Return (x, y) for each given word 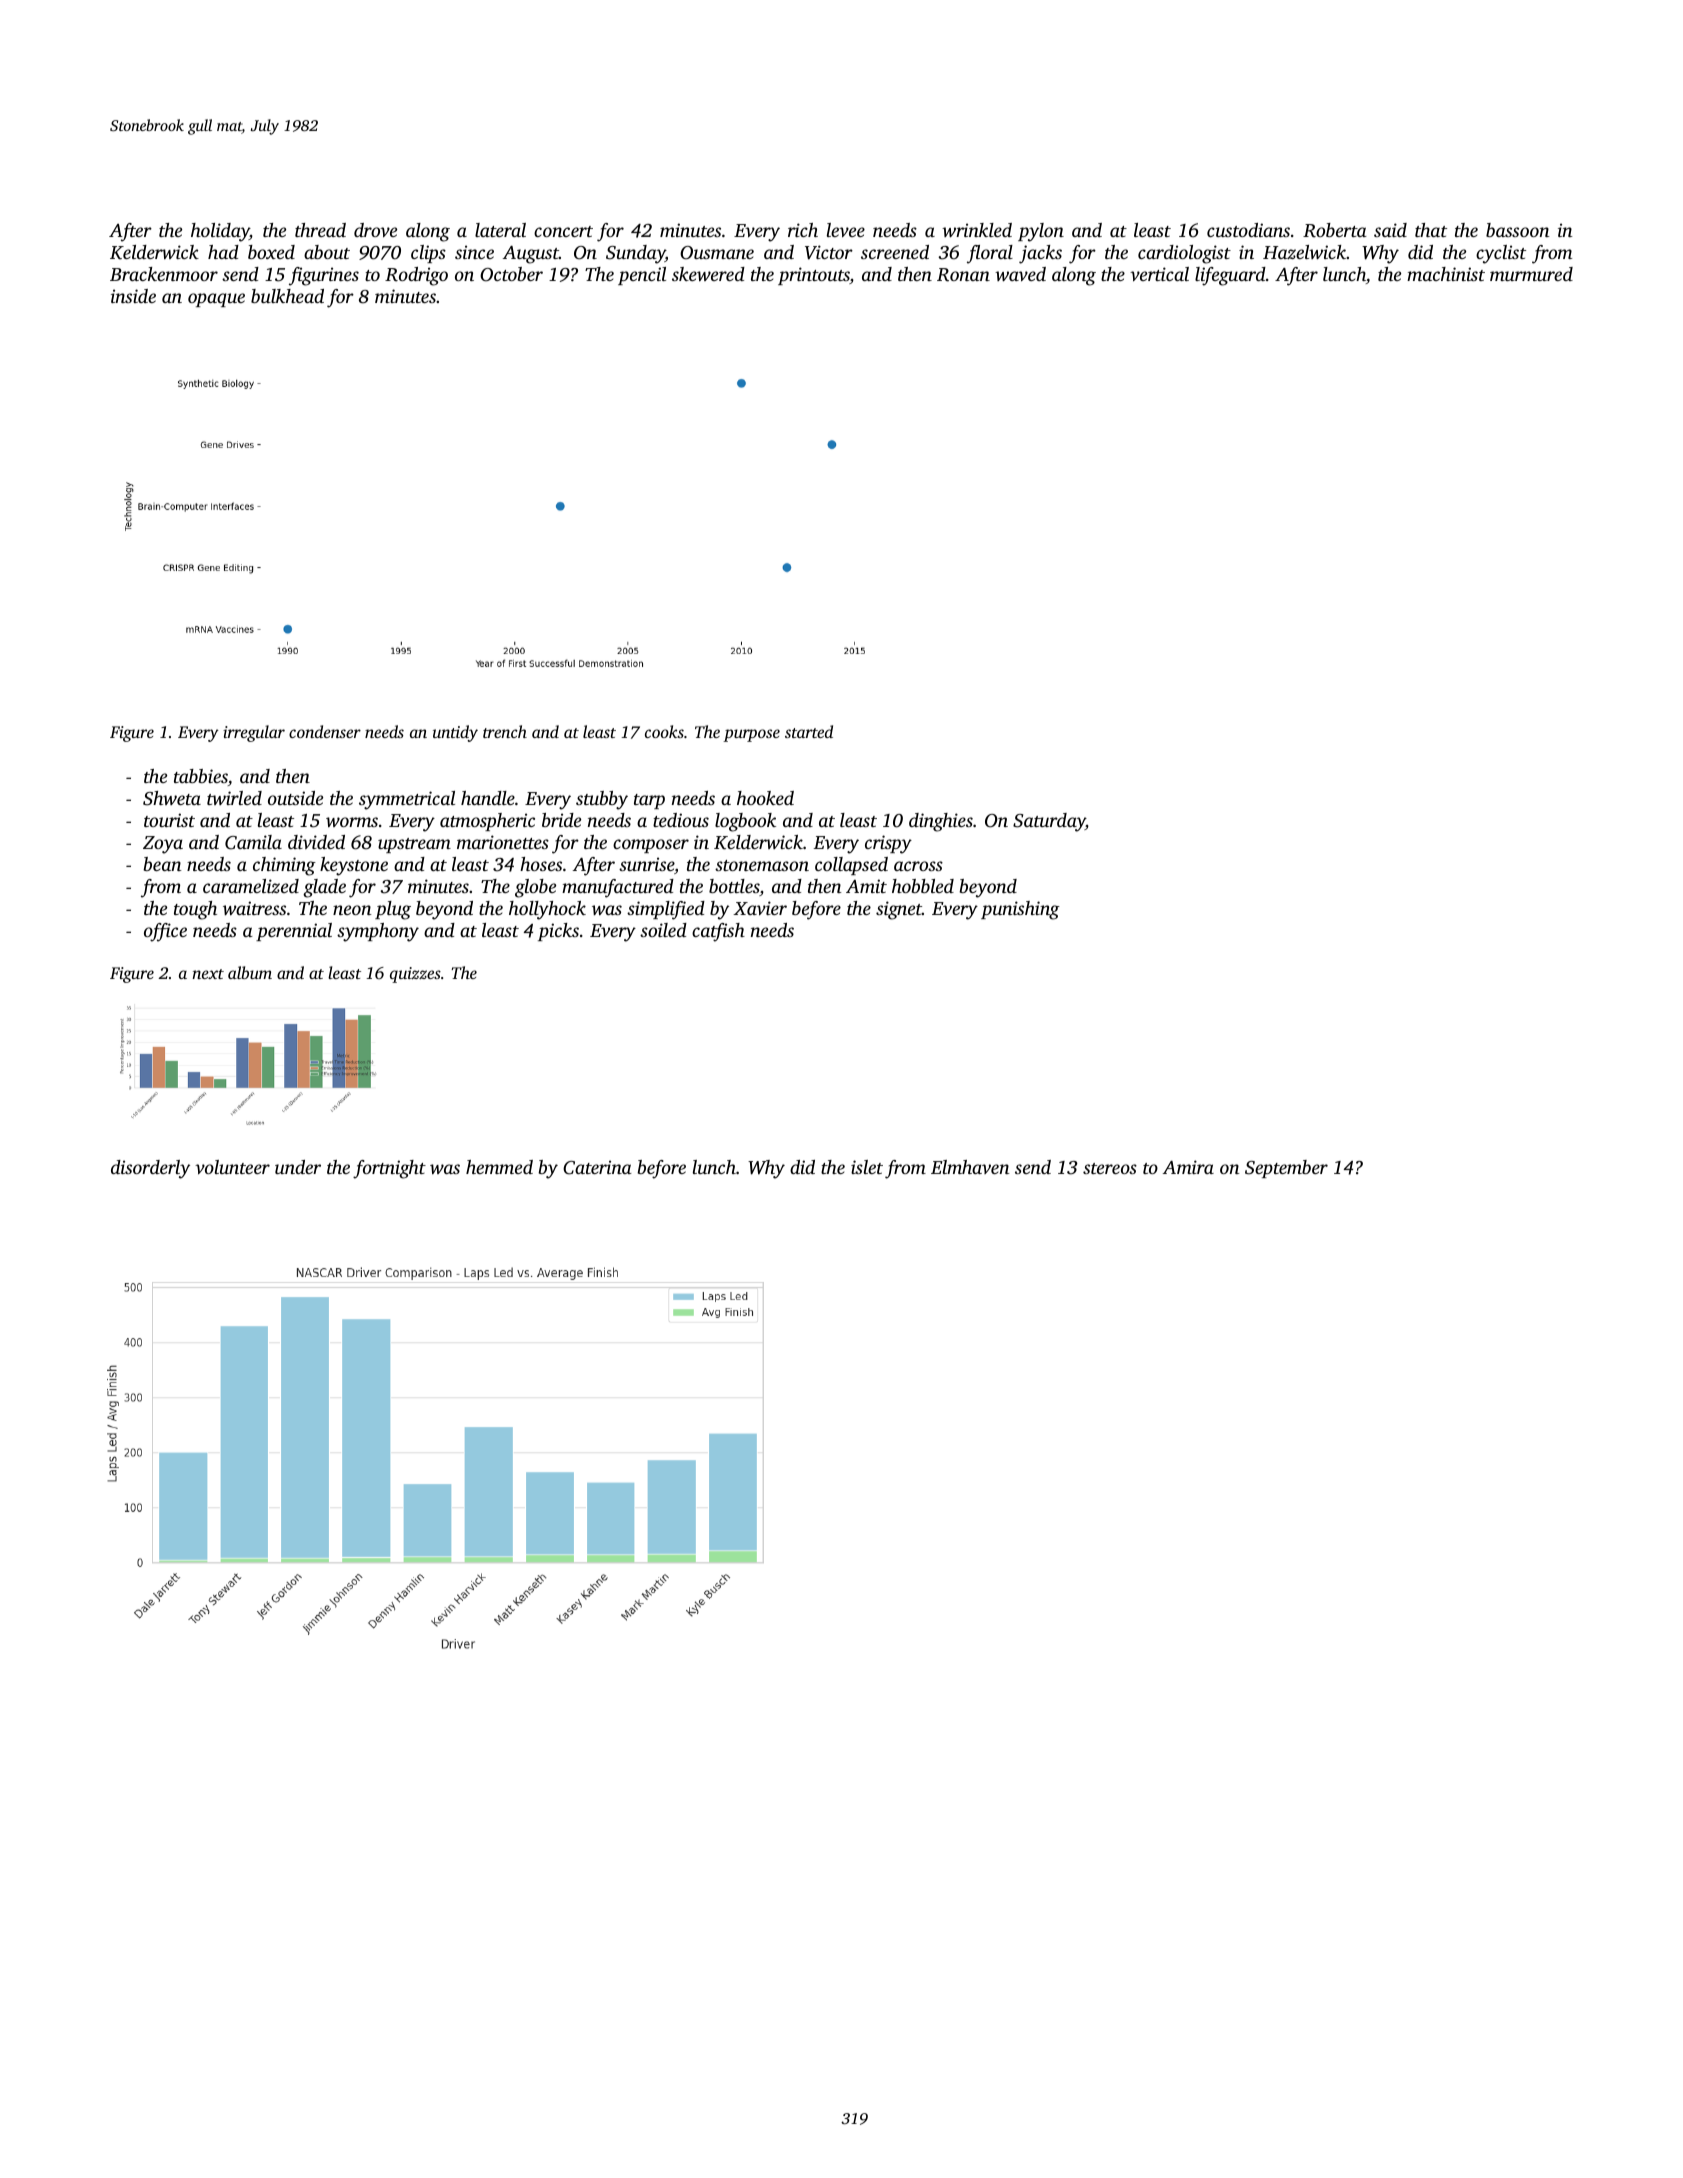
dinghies (941, 822)
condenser (325, 731)
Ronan (963, 275)
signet (899, 910)
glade (324, 888)
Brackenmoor (164, 274)
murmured (1531, 274)
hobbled (923, 886)
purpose (751, 735)
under (298, 1167)
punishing (1020, 910)
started (809, 731)
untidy (455, 733)
